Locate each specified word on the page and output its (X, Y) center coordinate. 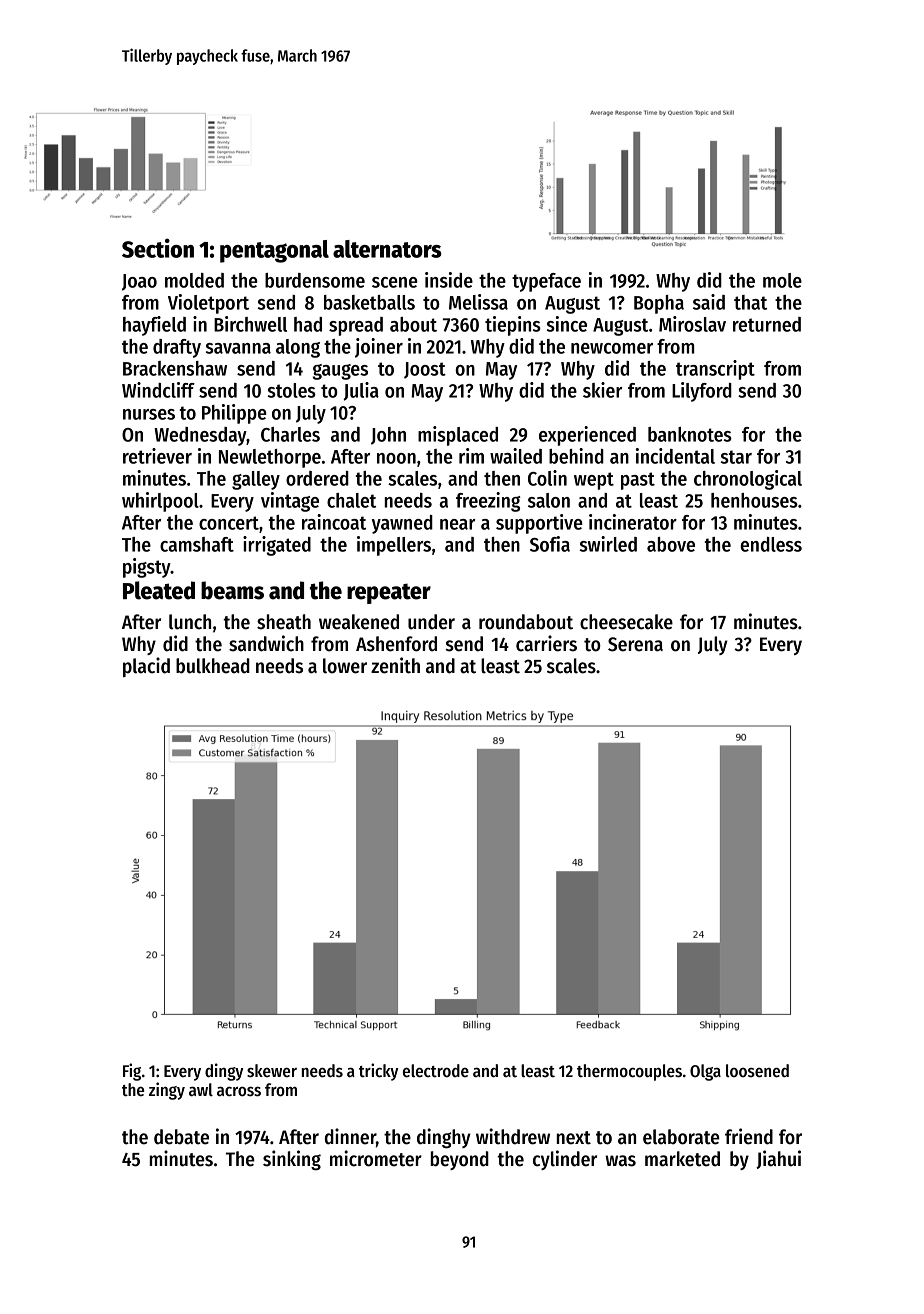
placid (146, 667)
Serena (635, 644)
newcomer (612, 348)
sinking (292, 1160)
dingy (224, 1072)
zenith (395, 665)
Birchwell (250, 324)
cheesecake (626, 622)
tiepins (513, 326)
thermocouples (629, 1072)
